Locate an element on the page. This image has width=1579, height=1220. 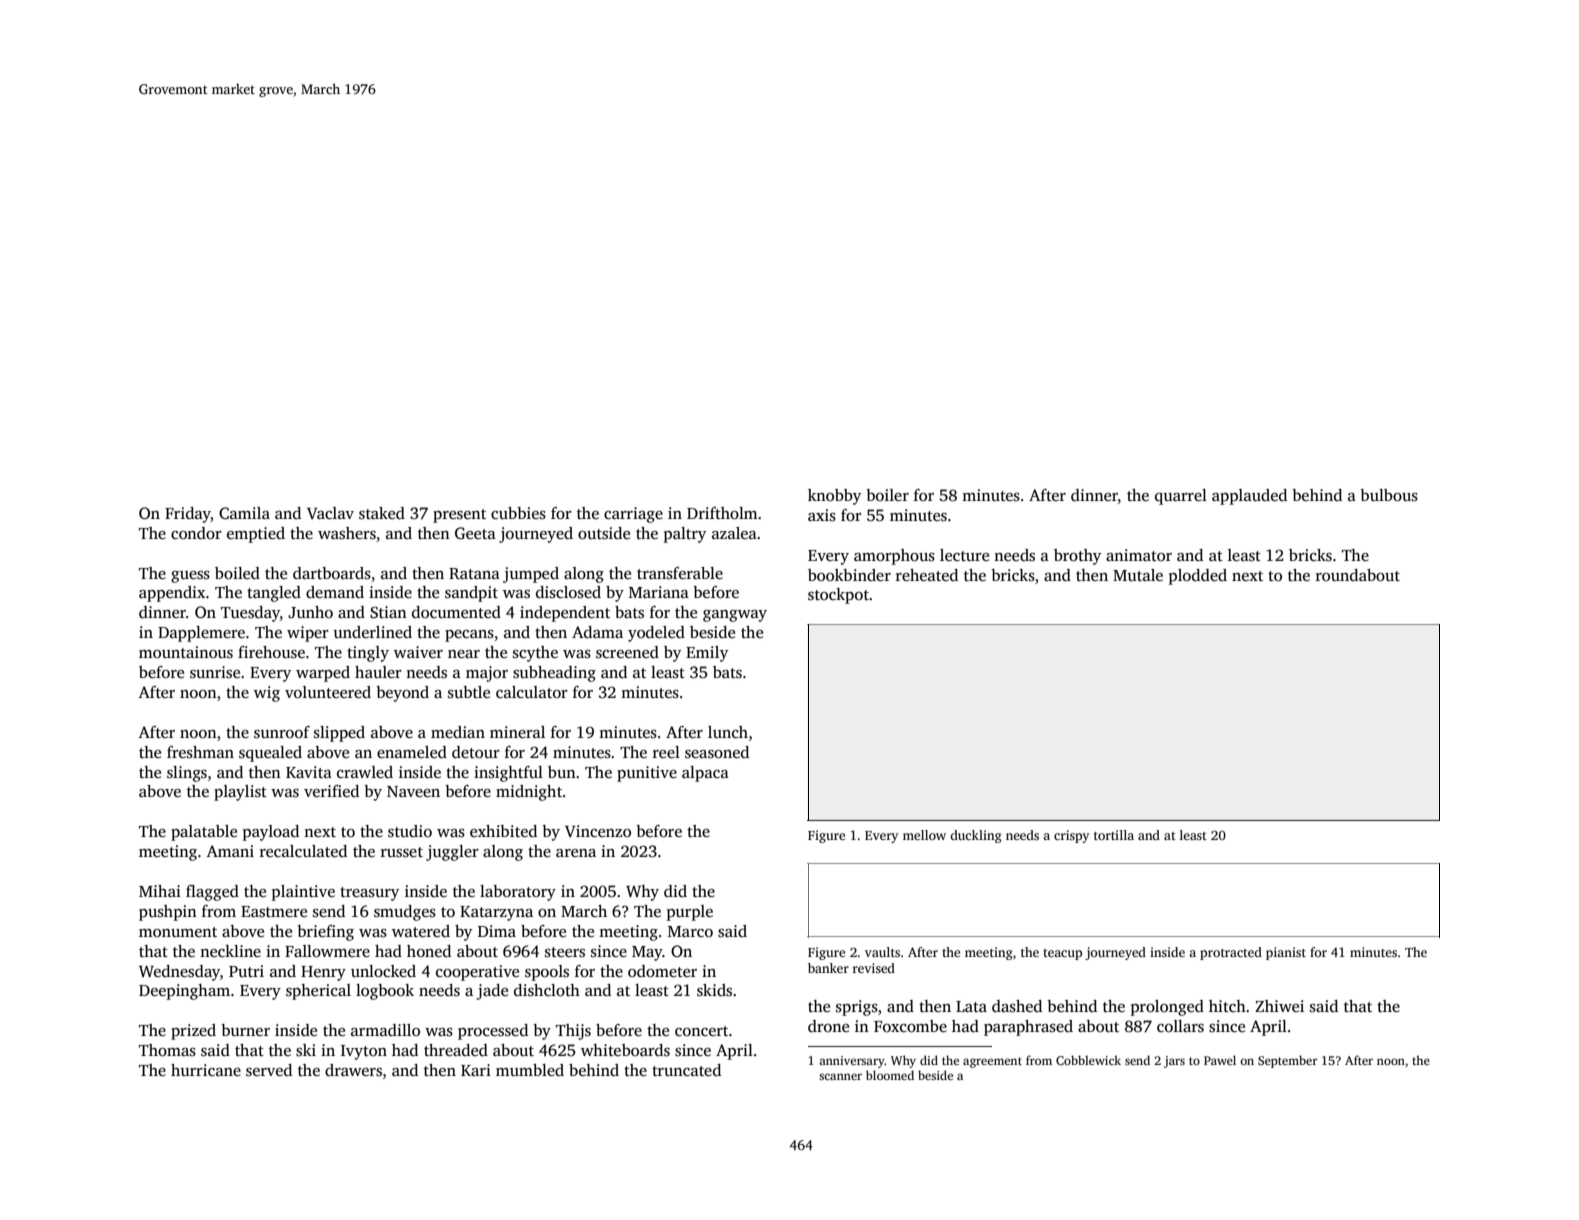
lunch is located at coordinates (728, 732).
